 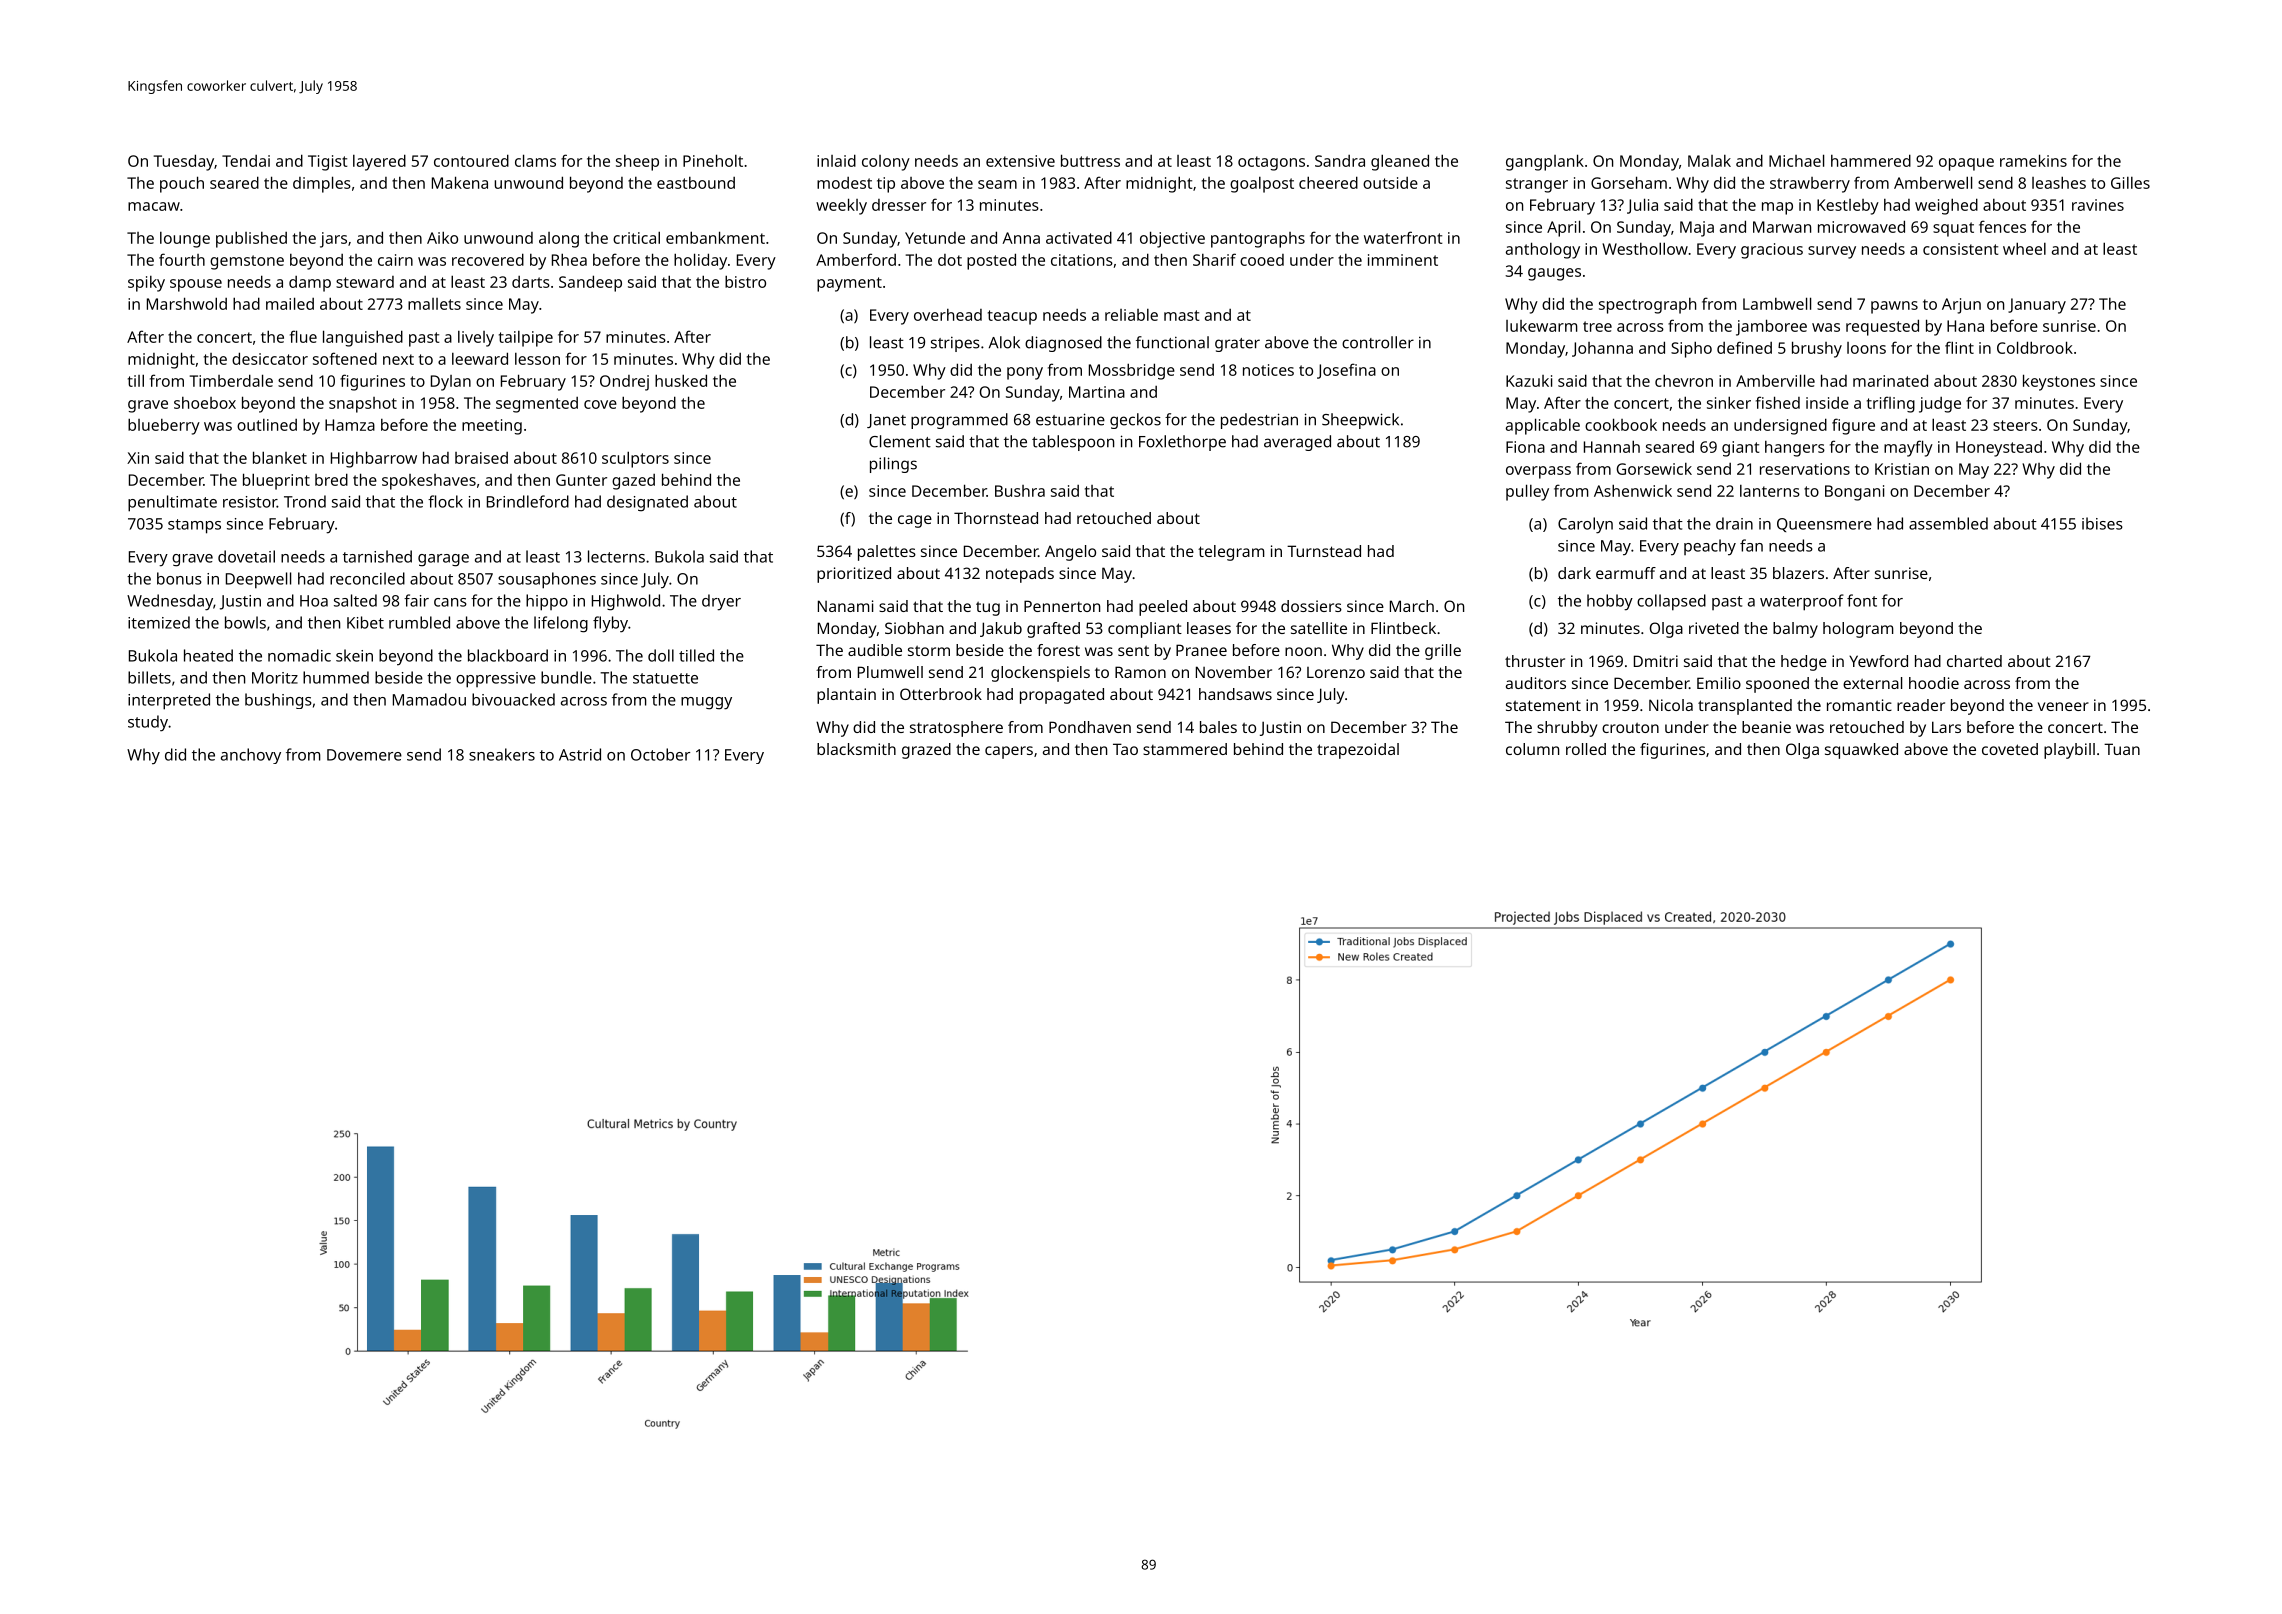 I want to click on blazers, so click(x=1798, y=573).
